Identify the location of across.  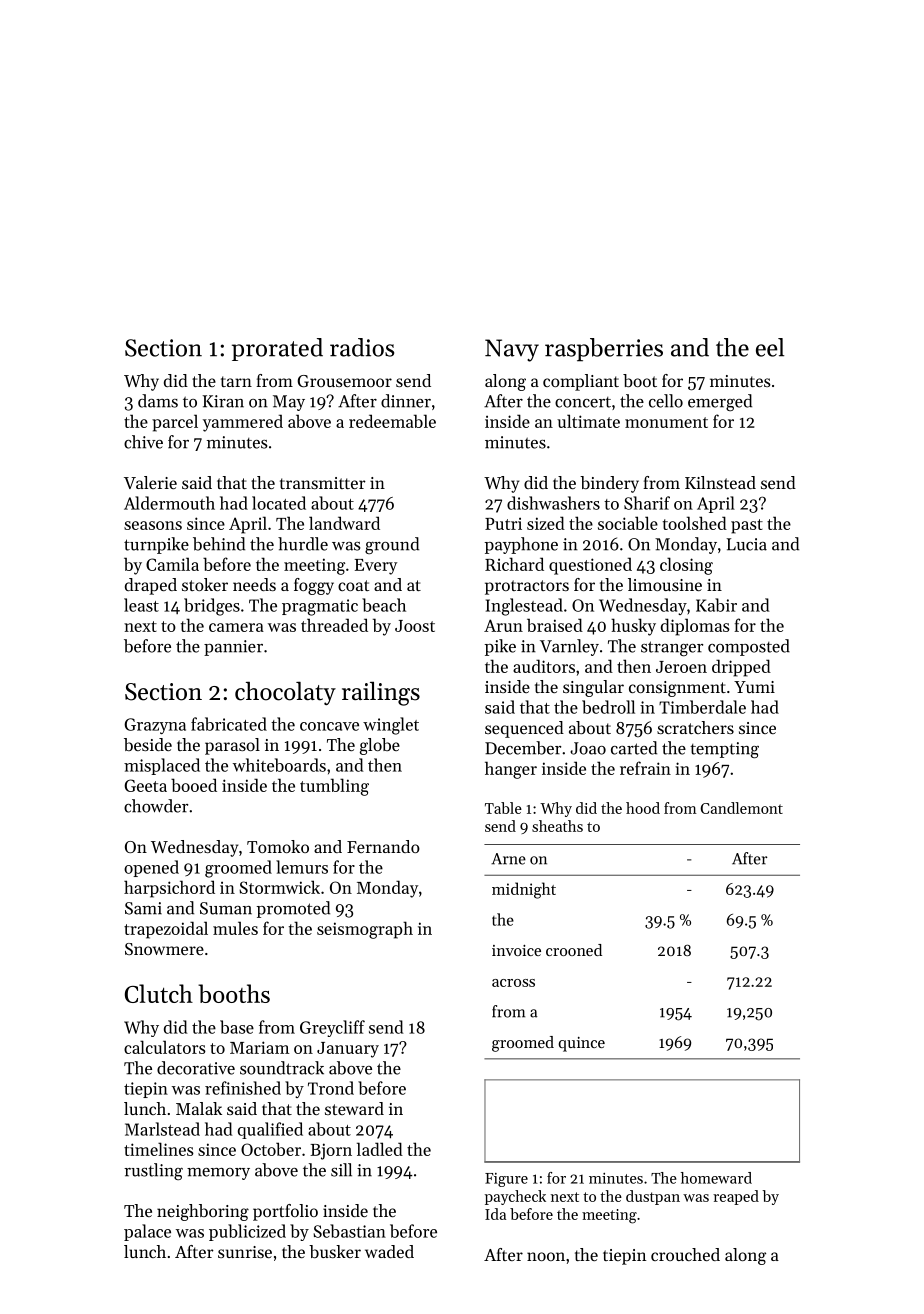
(513, 983).
